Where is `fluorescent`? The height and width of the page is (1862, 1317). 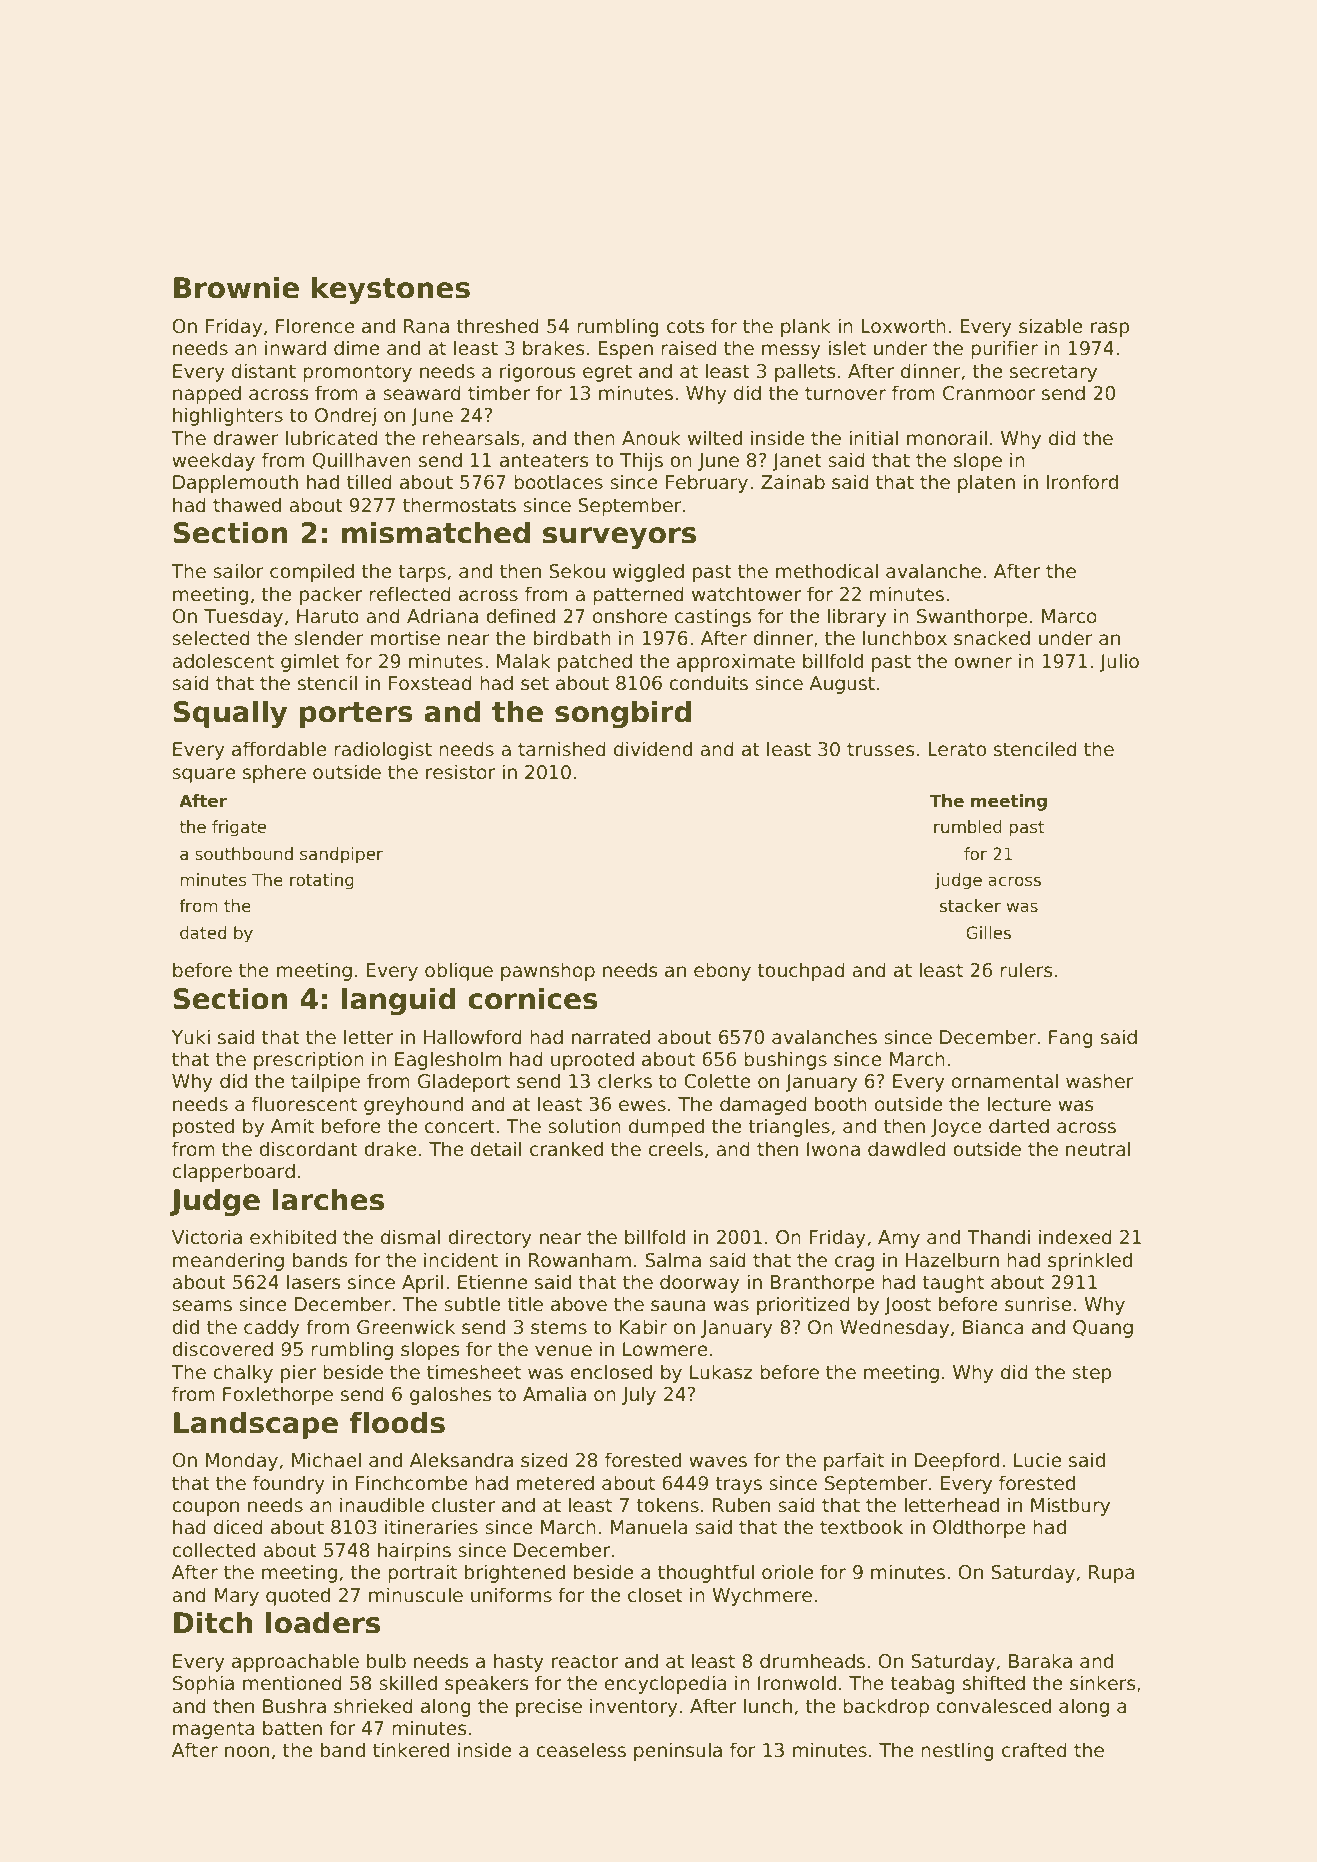 fluorescent is located at coordinates (304, 1104).
